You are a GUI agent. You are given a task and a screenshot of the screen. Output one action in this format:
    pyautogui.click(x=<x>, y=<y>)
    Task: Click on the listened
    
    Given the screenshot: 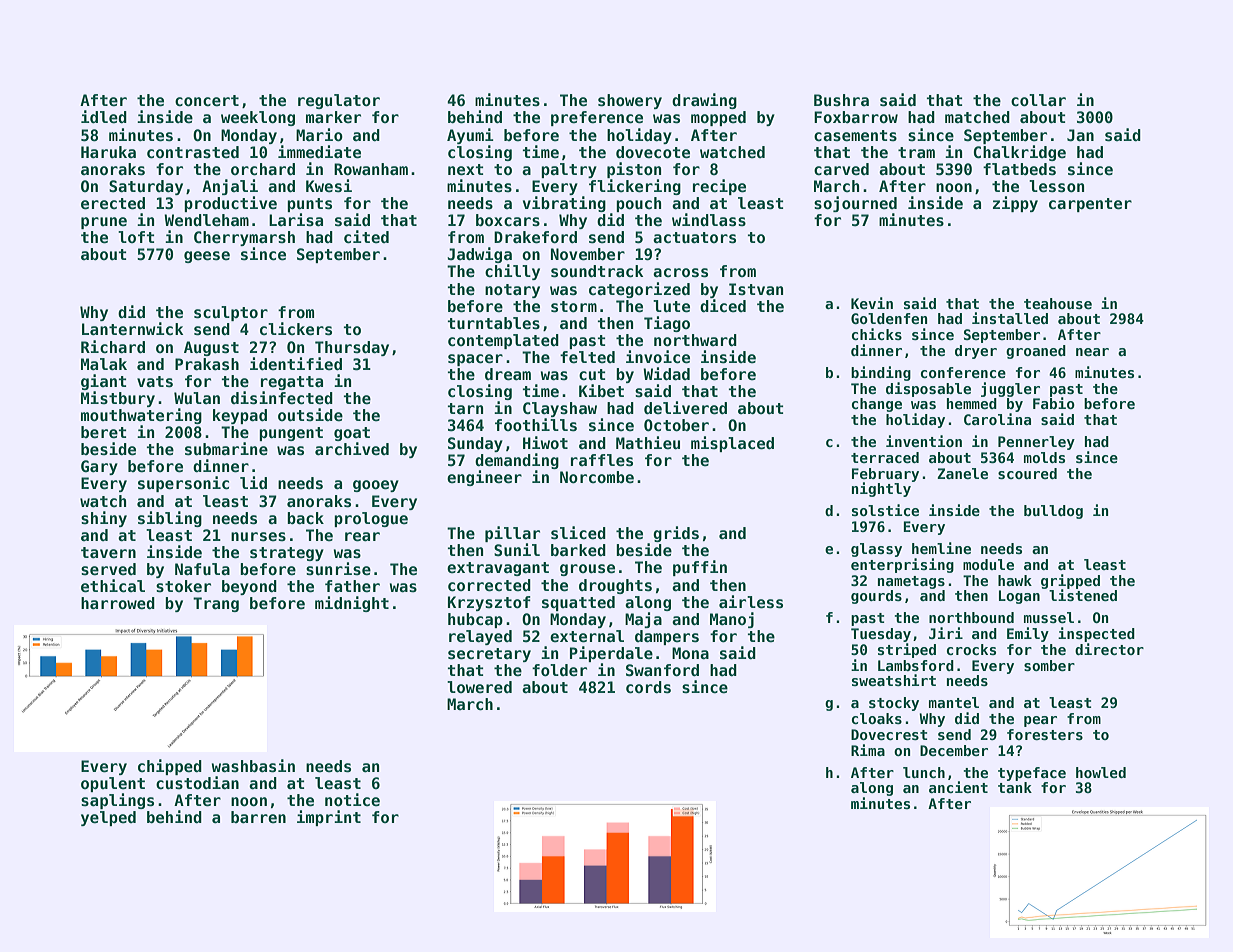 What is the action you would take?
    pyautogui.click(x=1083, y=595)
